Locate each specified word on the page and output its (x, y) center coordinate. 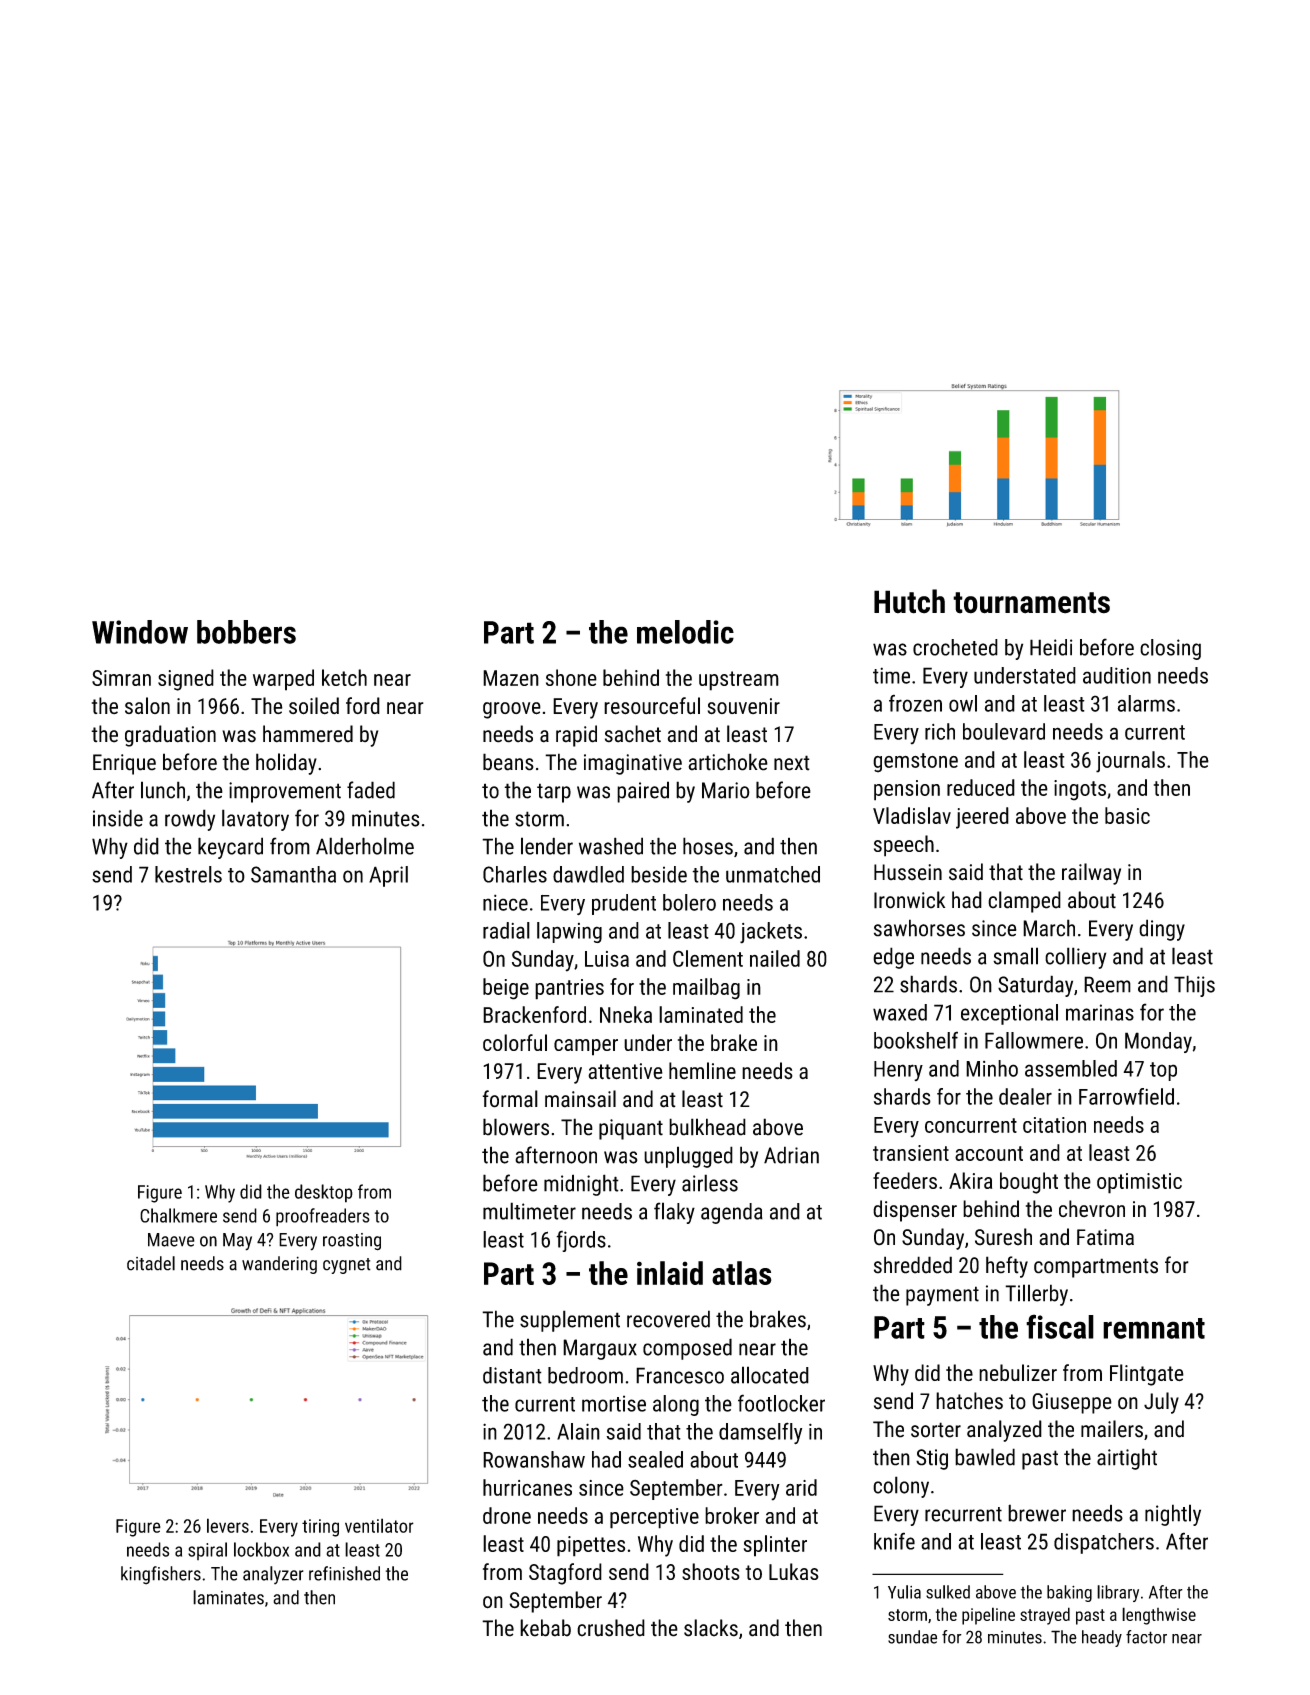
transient (911, 1153)
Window (140, 632)
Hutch (909, 601)
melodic (685, 632)
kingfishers (161, 1575)
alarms (1146, 703)
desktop (324, 1193)
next (792, 763)
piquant (631, 1129)
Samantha (293, 874)
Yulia (904, 1592)
